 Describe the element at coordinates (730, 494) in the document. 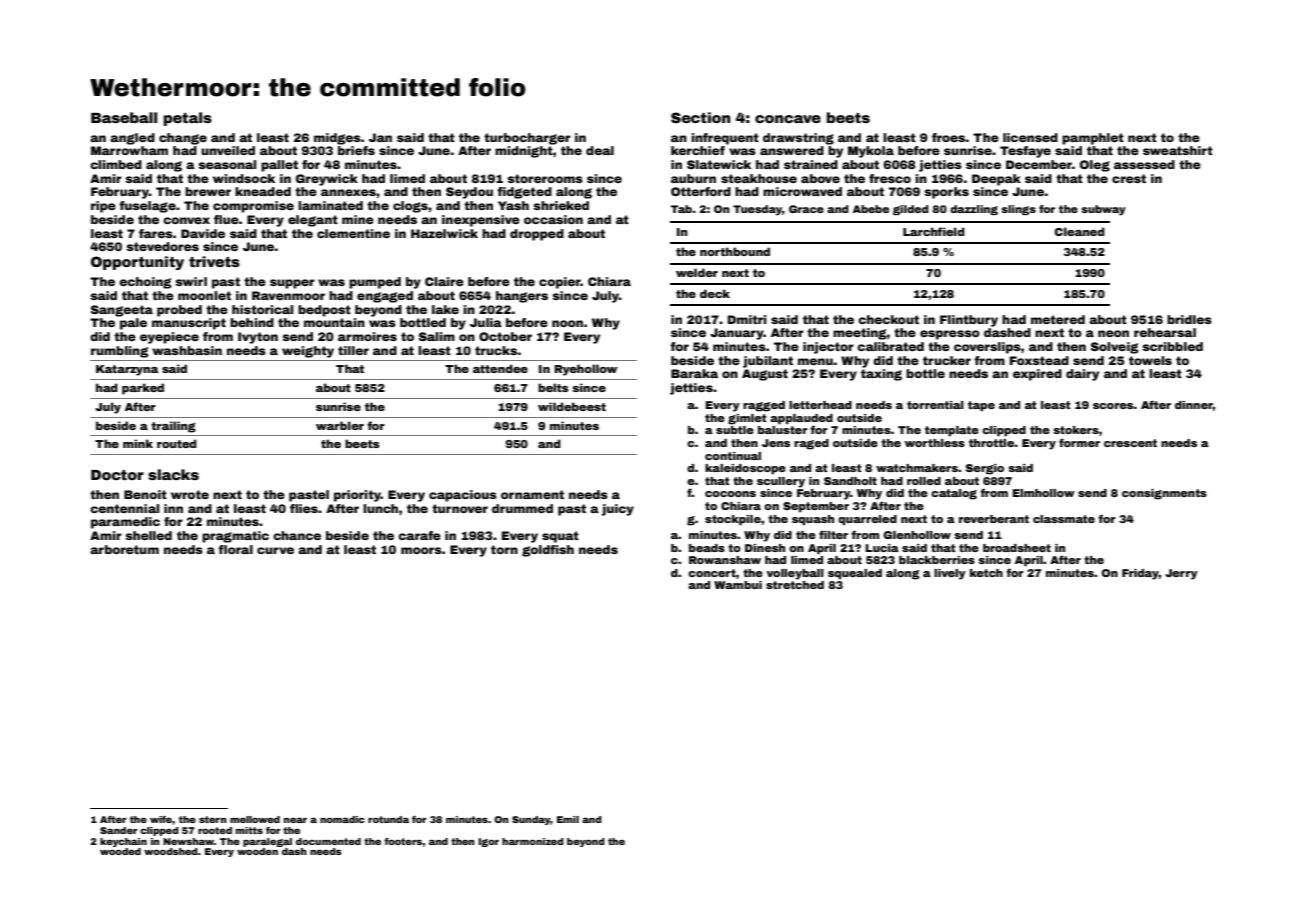

I see `cocoons` at that location.
